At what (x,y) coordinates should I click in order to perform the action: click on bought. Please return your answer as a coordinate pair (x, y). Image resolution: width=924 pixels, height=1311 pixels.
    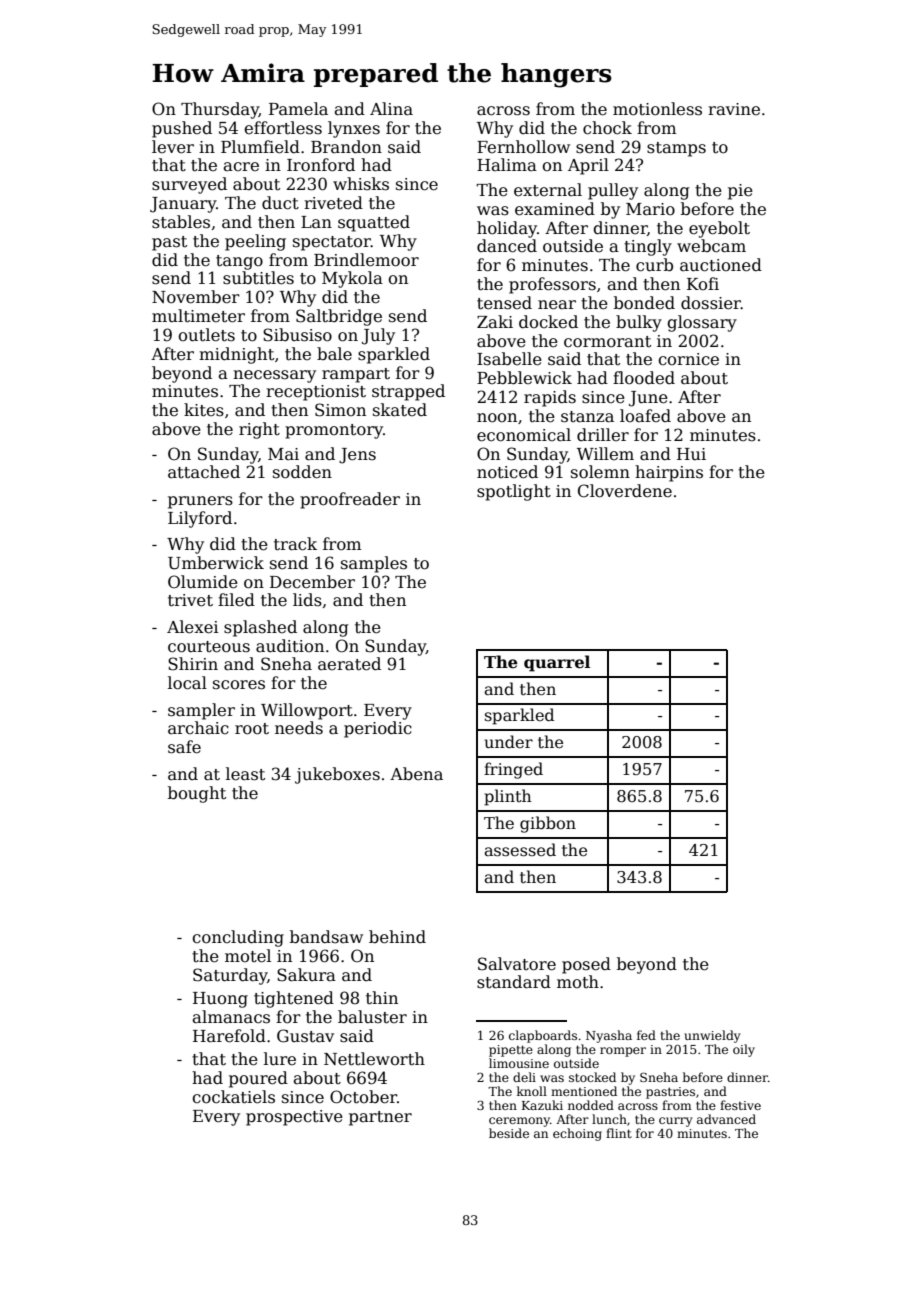
    Looking at the image, I should click on (197, 794).
